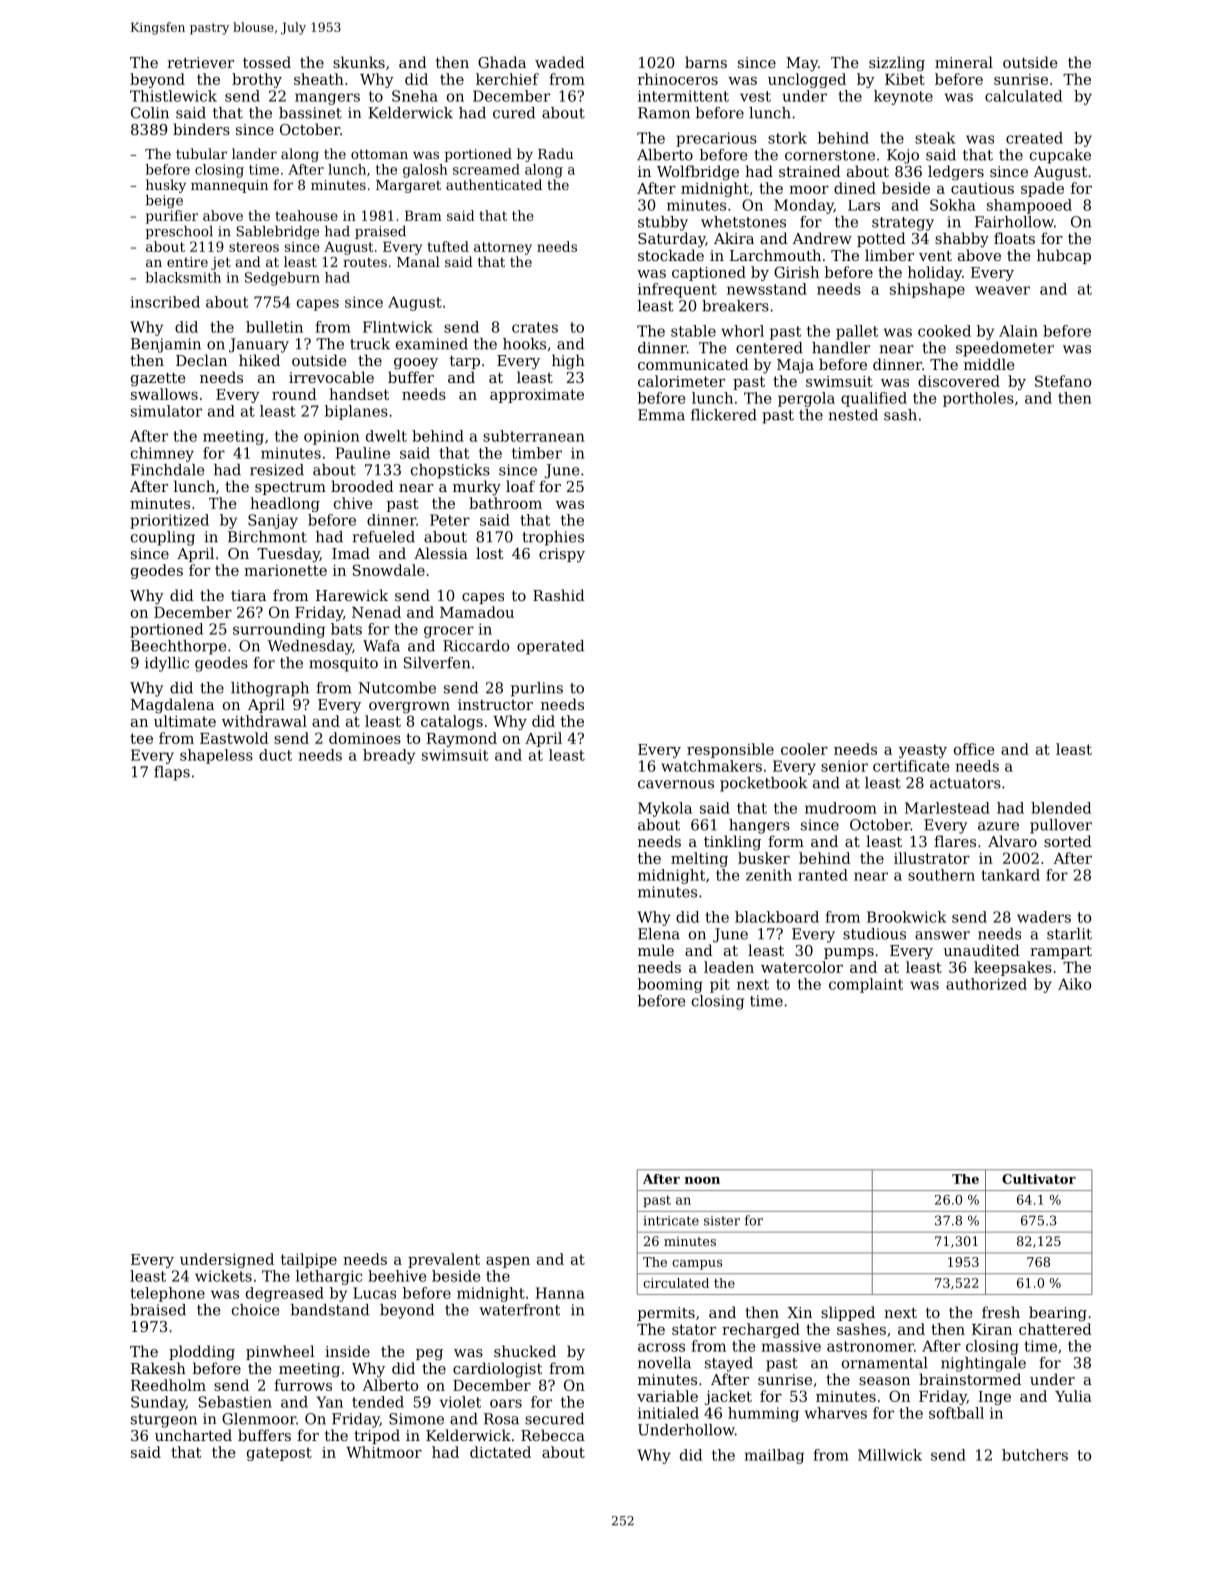 The width and height of the document is (1222, 1582). Describe the element at coordinates (964, 62) in the document. I see `mineral` at that location.
